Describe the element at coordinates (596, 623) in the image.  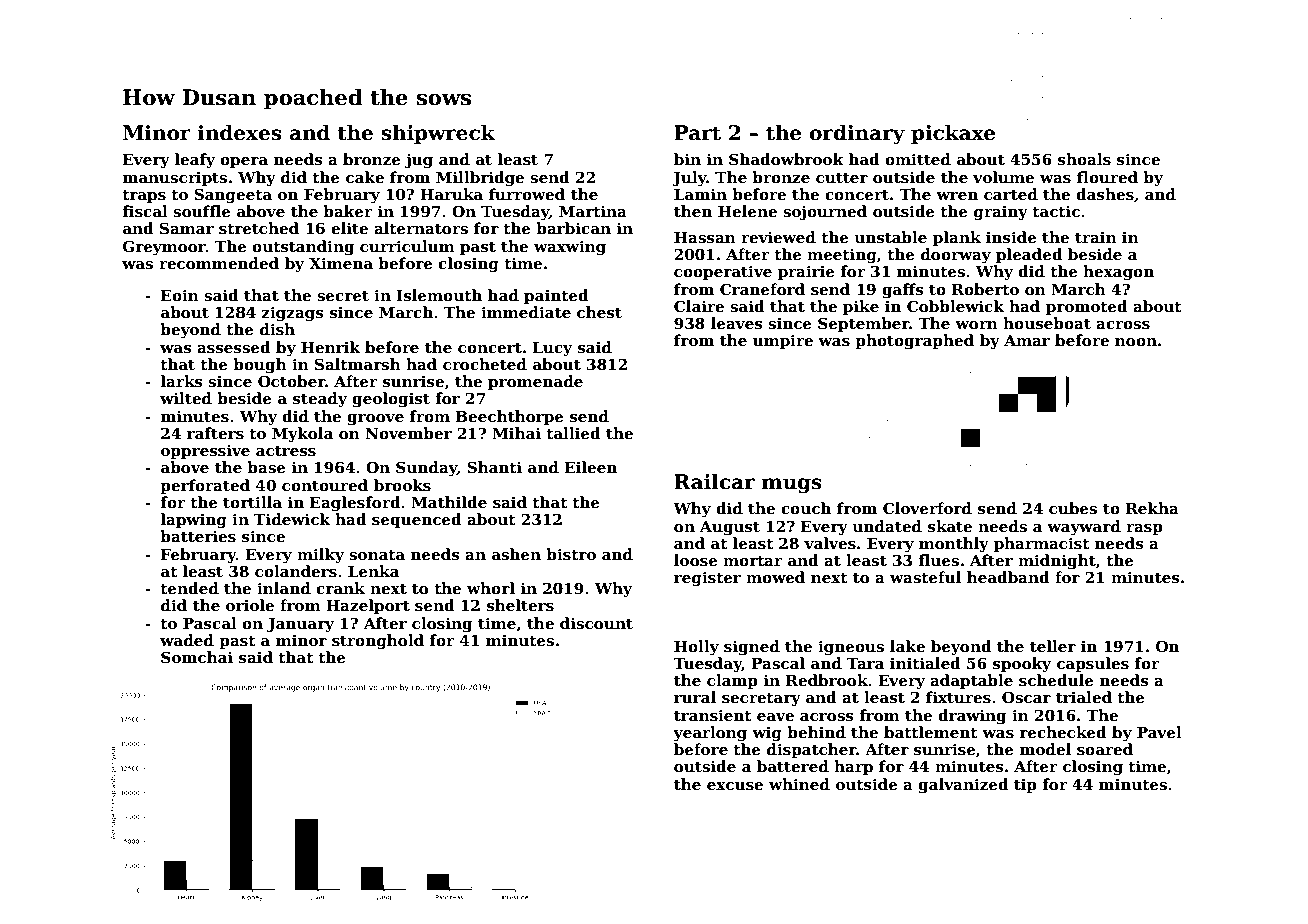
I see `discount` at that location.
